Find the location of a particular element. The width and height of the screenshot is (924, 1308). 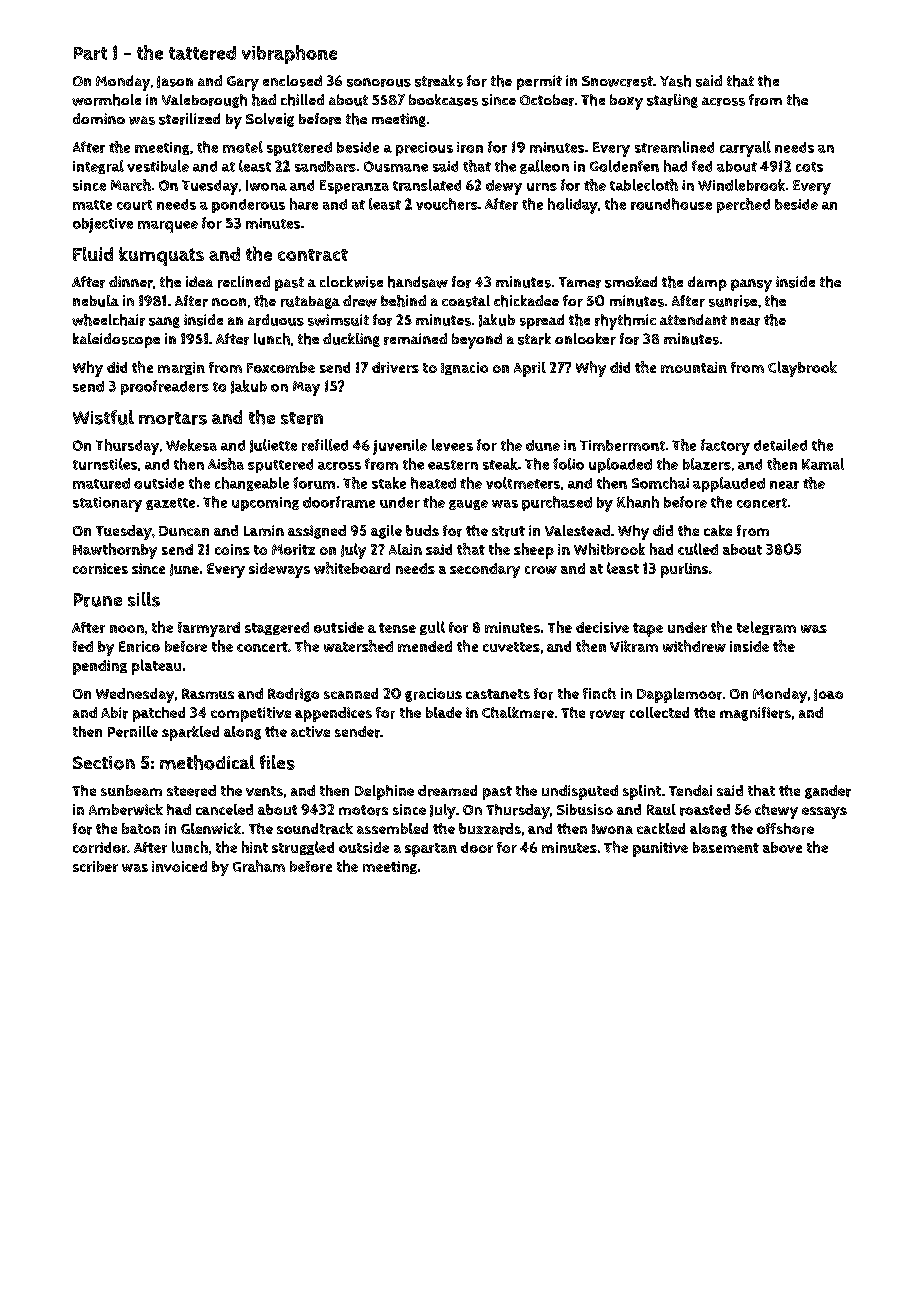

mended is located at coordinates (425, 646).
